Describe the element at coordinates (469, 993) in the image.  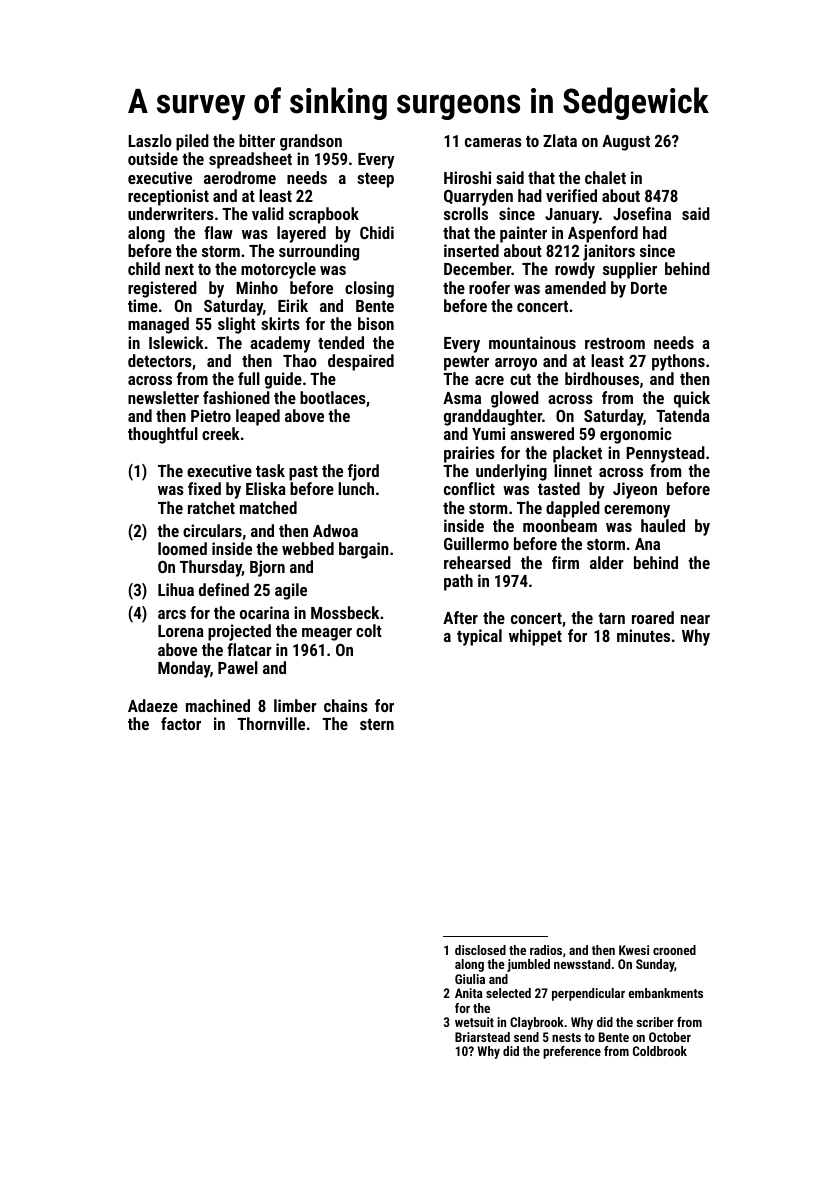
I see `Anita` at that location.
